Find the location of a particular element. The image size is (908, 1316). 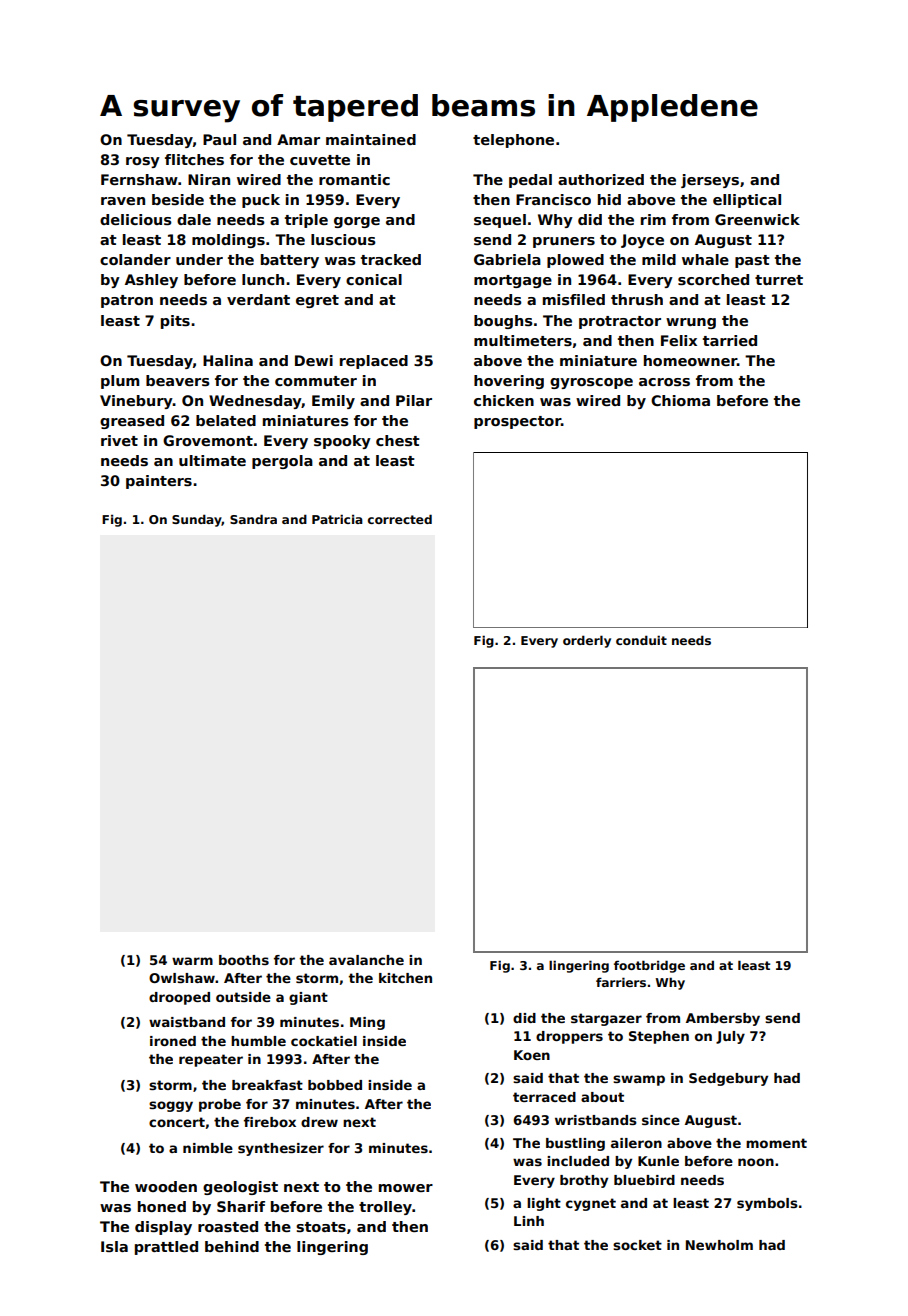

pedal is located at coordinates (530, 181).
